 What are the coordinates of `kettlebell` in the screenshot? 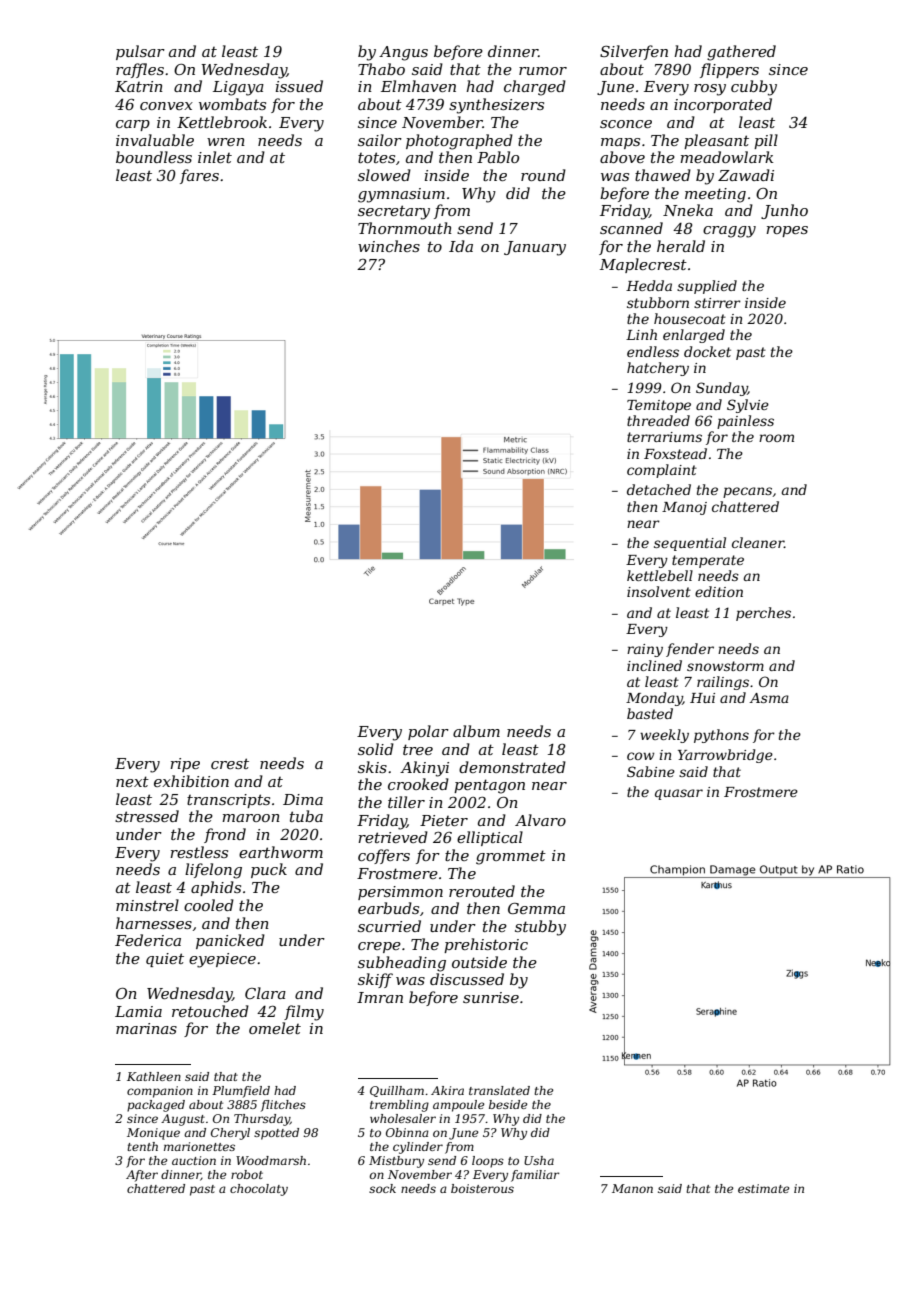 It's located at (660, 575).
